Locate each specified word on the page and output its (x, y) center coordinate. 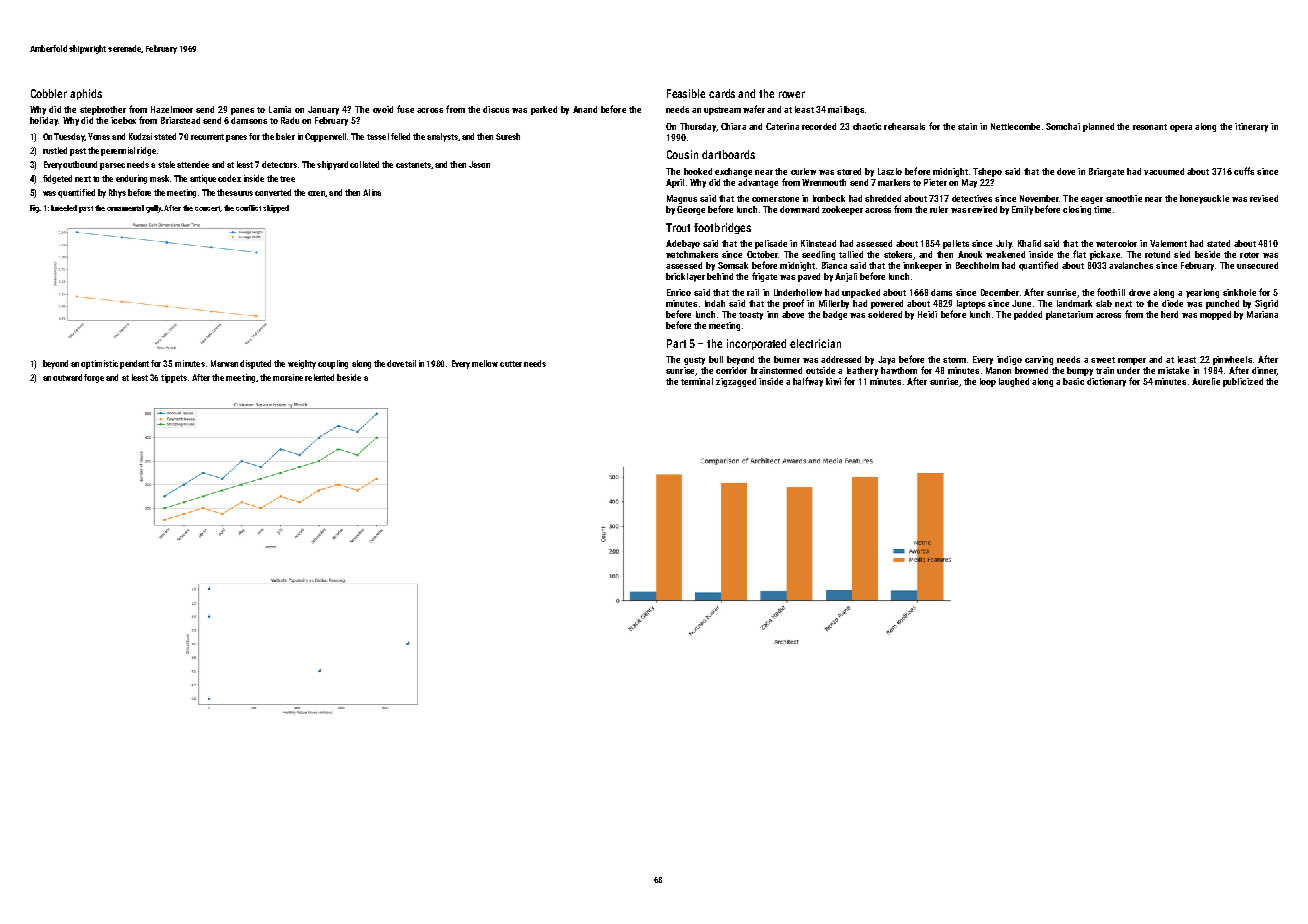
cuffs (1244, 171)
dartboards (728, 154)
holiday (44, 121)
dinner (1264, 370)
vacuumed (1164, 171)
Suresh (508, 136)
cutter (511, 364)
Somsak (733, 265)
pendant (134, 364)
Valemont (1168, 243)
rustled (55, 150)
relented (319, 377)
